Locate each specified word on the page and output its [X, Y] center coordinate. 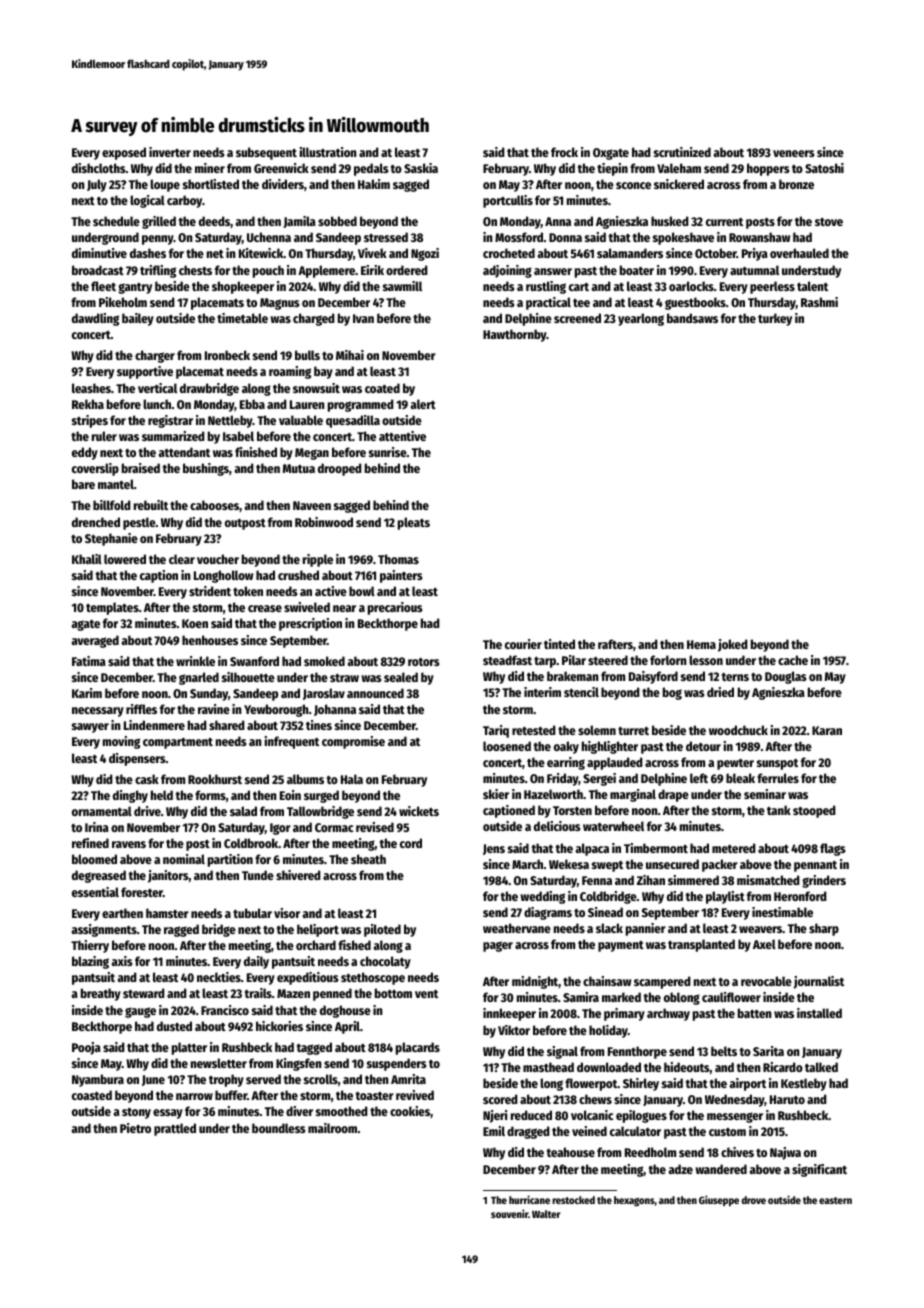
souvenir [509, 1213]
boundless [279, 1128]
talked [821, 1067]
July [97, 185]
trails [258, 993]
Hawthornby [515, 335]
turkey [775, 319]
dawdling [95, 319]
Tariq [496, 731]
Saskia [421, 168]
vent [426, 994]
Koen [195, 623]
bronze [796, 184]
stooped [814, 811]
